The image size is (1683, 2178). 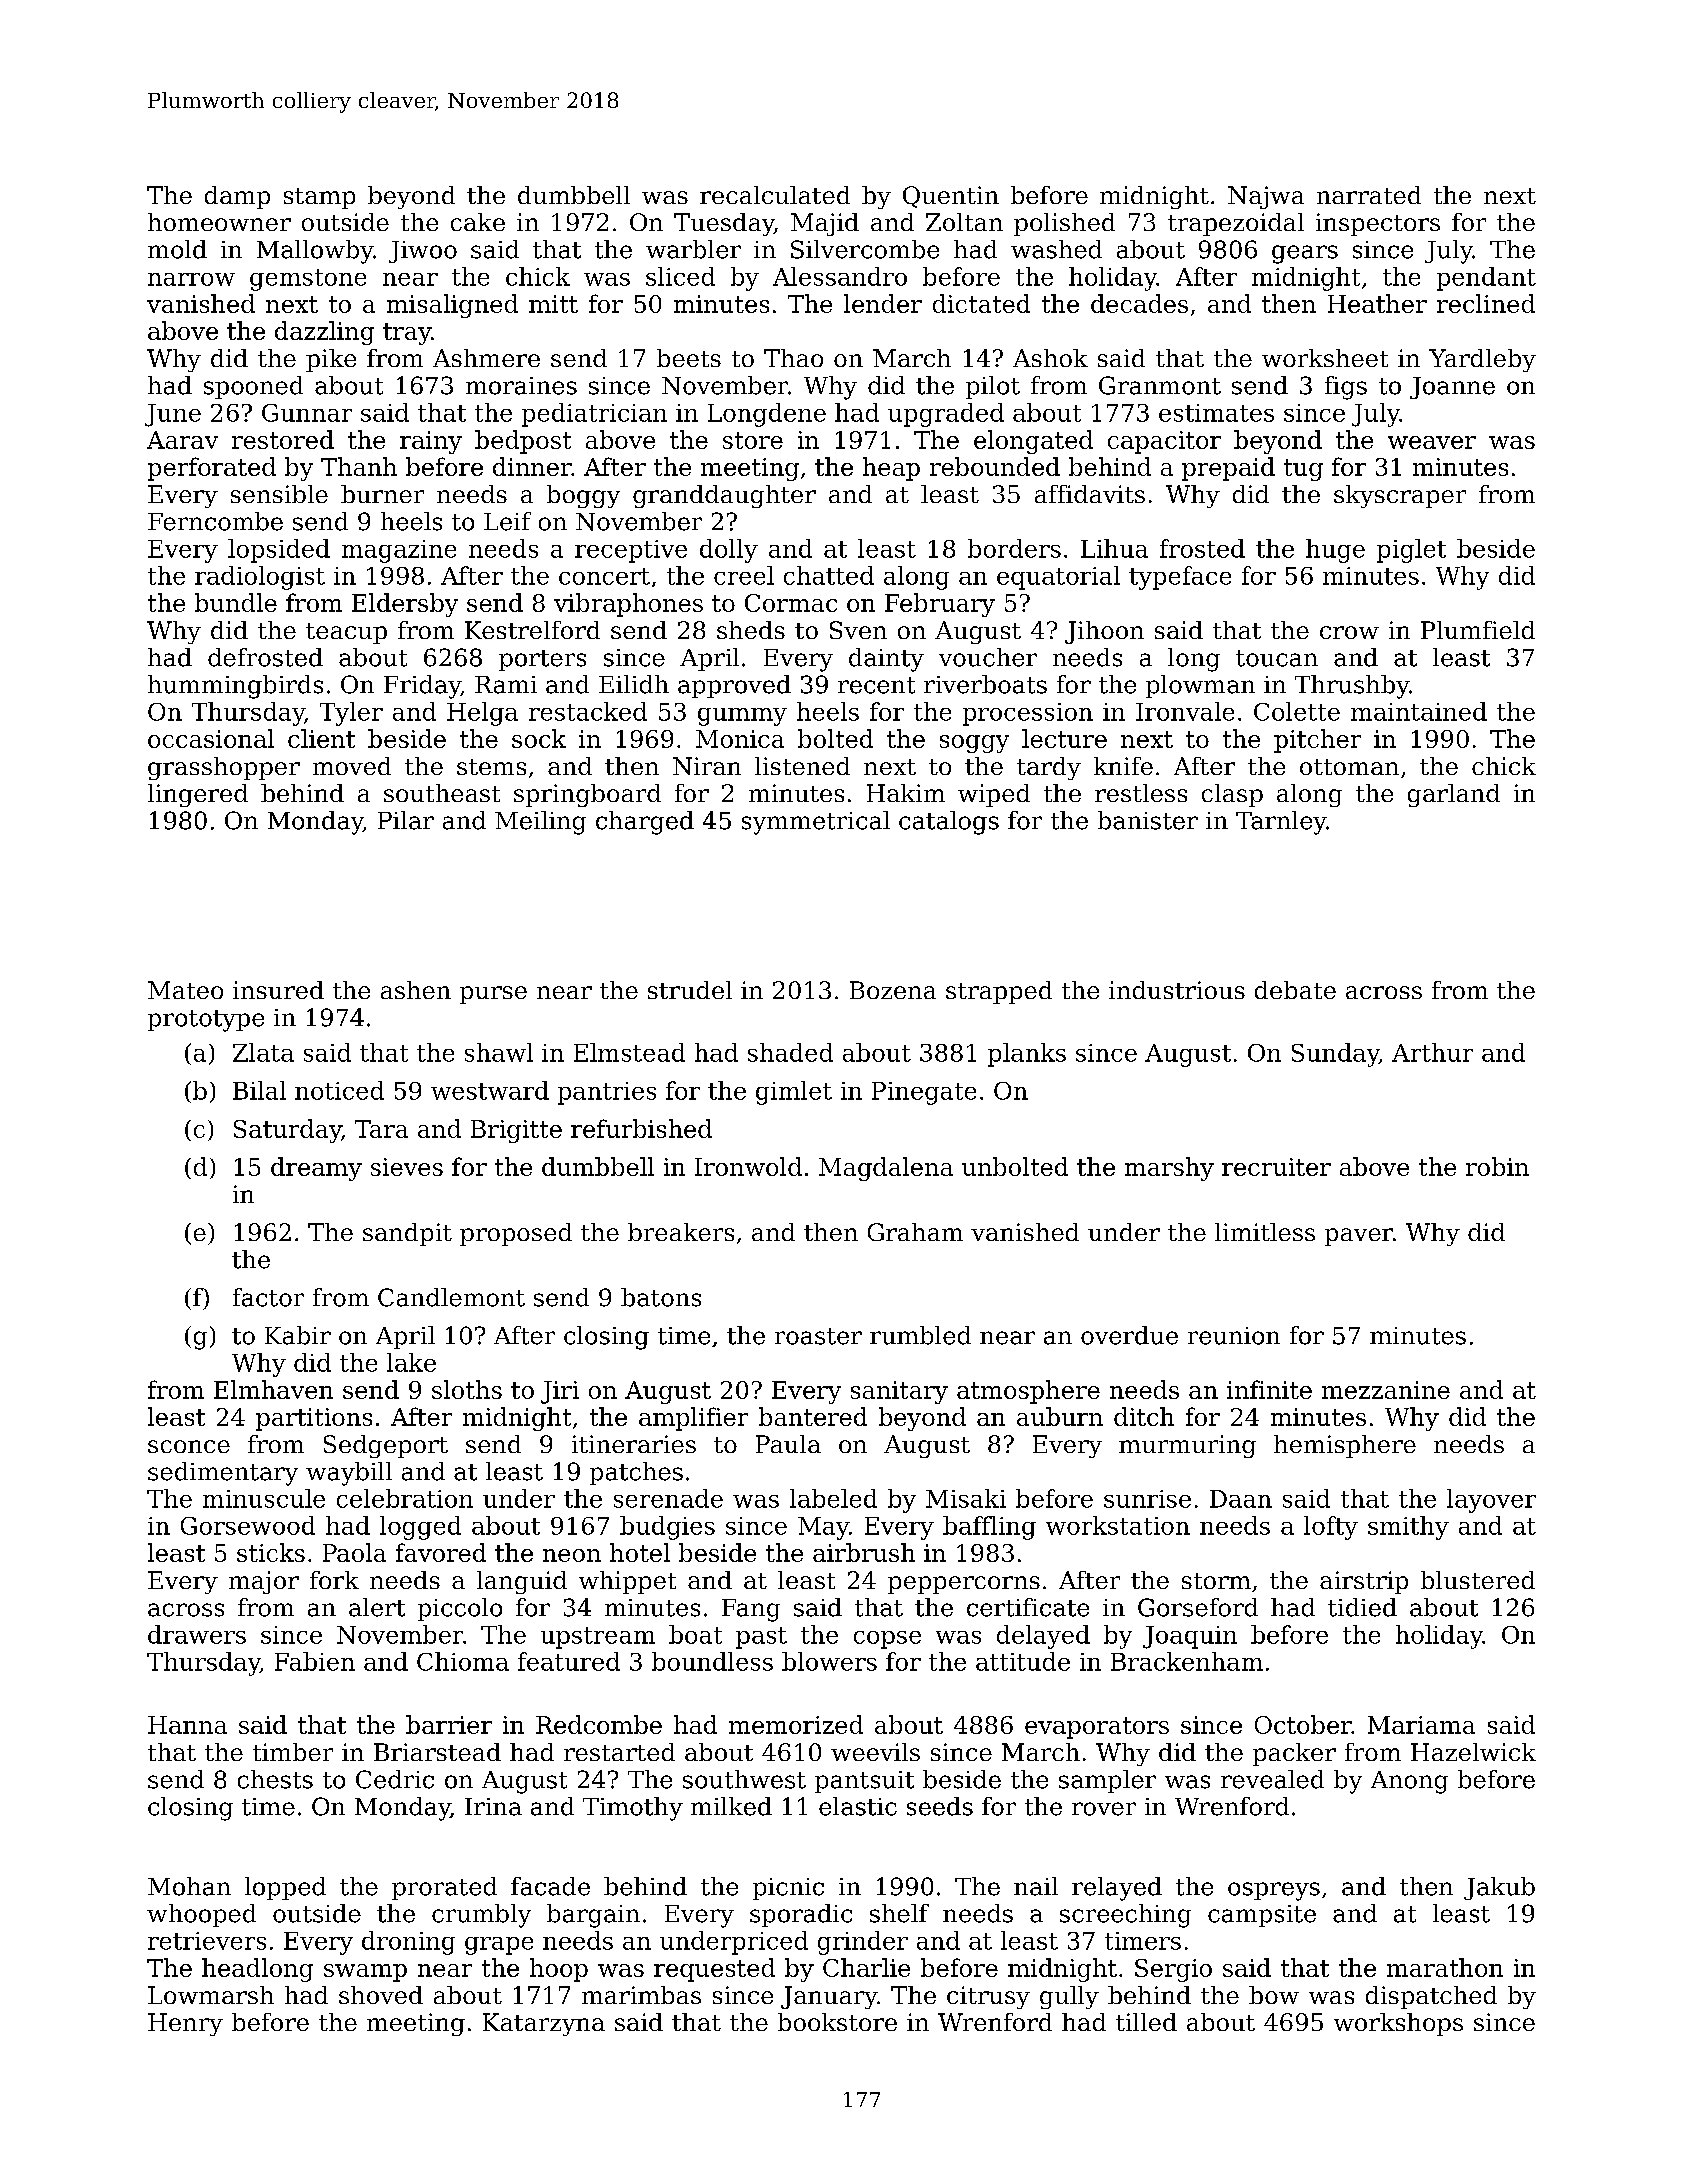 What do you see at coordinates (1335, 551) in the screenshot?
I see `huge` at bounding box center [1335, 551].
